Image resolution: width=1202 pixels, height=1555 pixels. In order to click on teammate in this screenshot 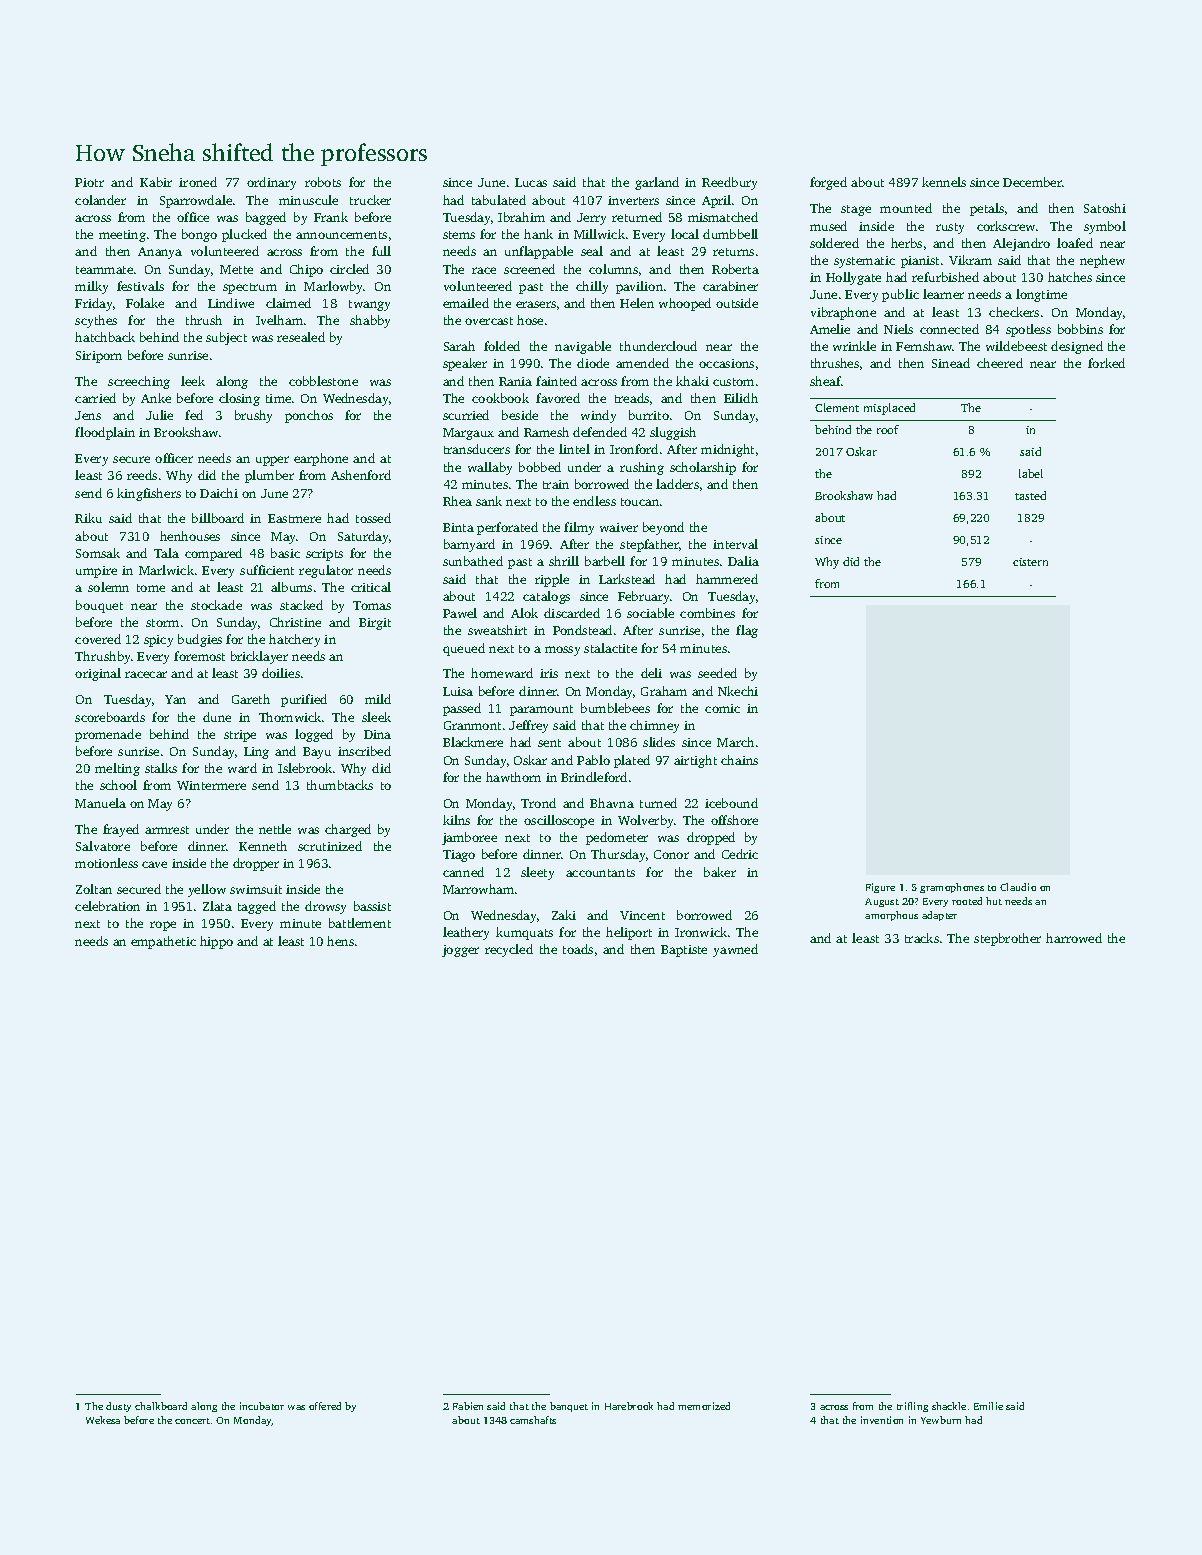, I will do `click(104, 270)`.
